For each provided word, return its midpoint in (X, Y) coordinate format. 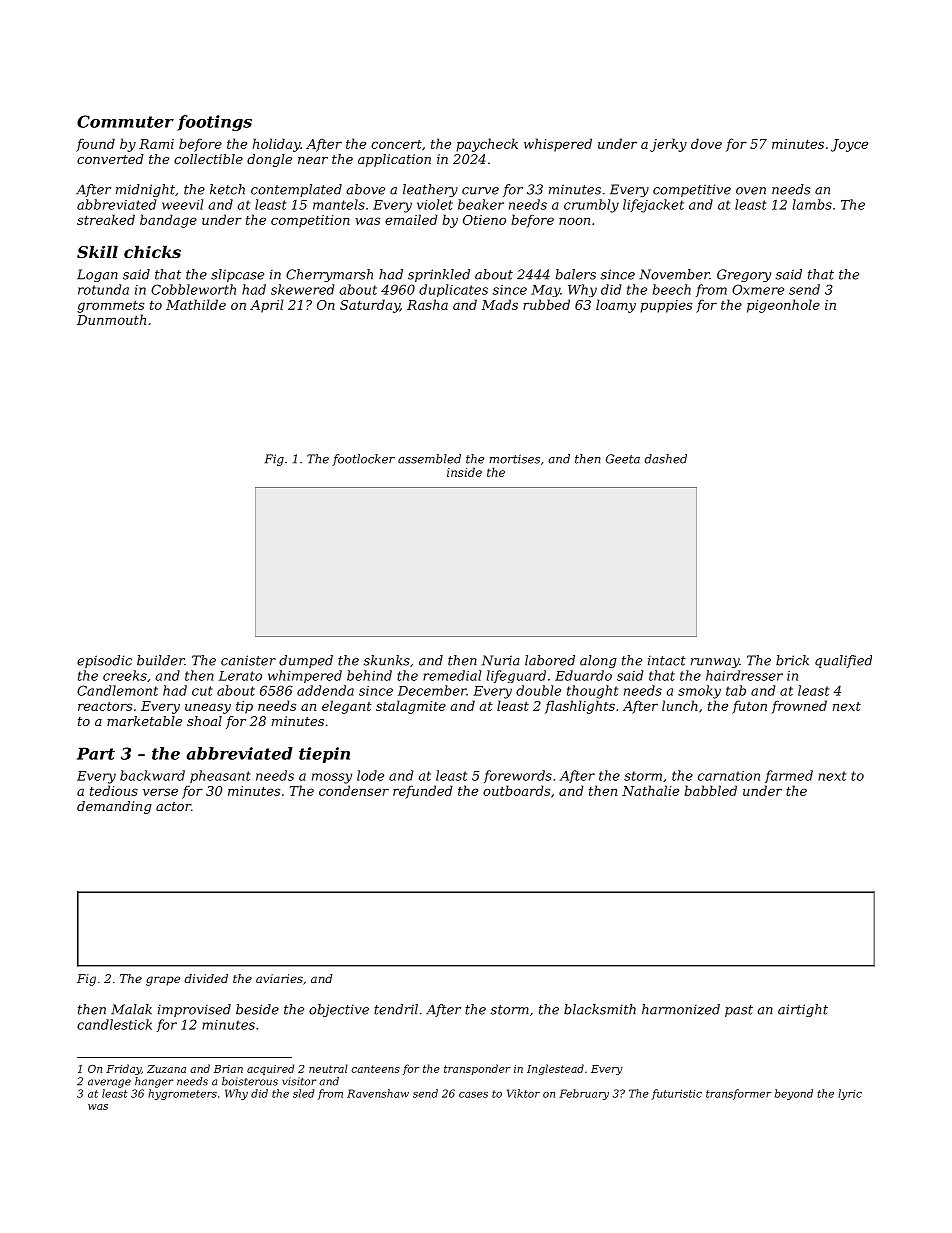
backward (152, 775)
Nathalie (650, 790)
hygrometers (182, 1094)
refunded (423, 792)
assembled (429, 459)
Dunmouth (111, 319)
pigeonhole (783, 306)
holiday (276, 145)
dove (706, 143)
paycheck (487, 145)
